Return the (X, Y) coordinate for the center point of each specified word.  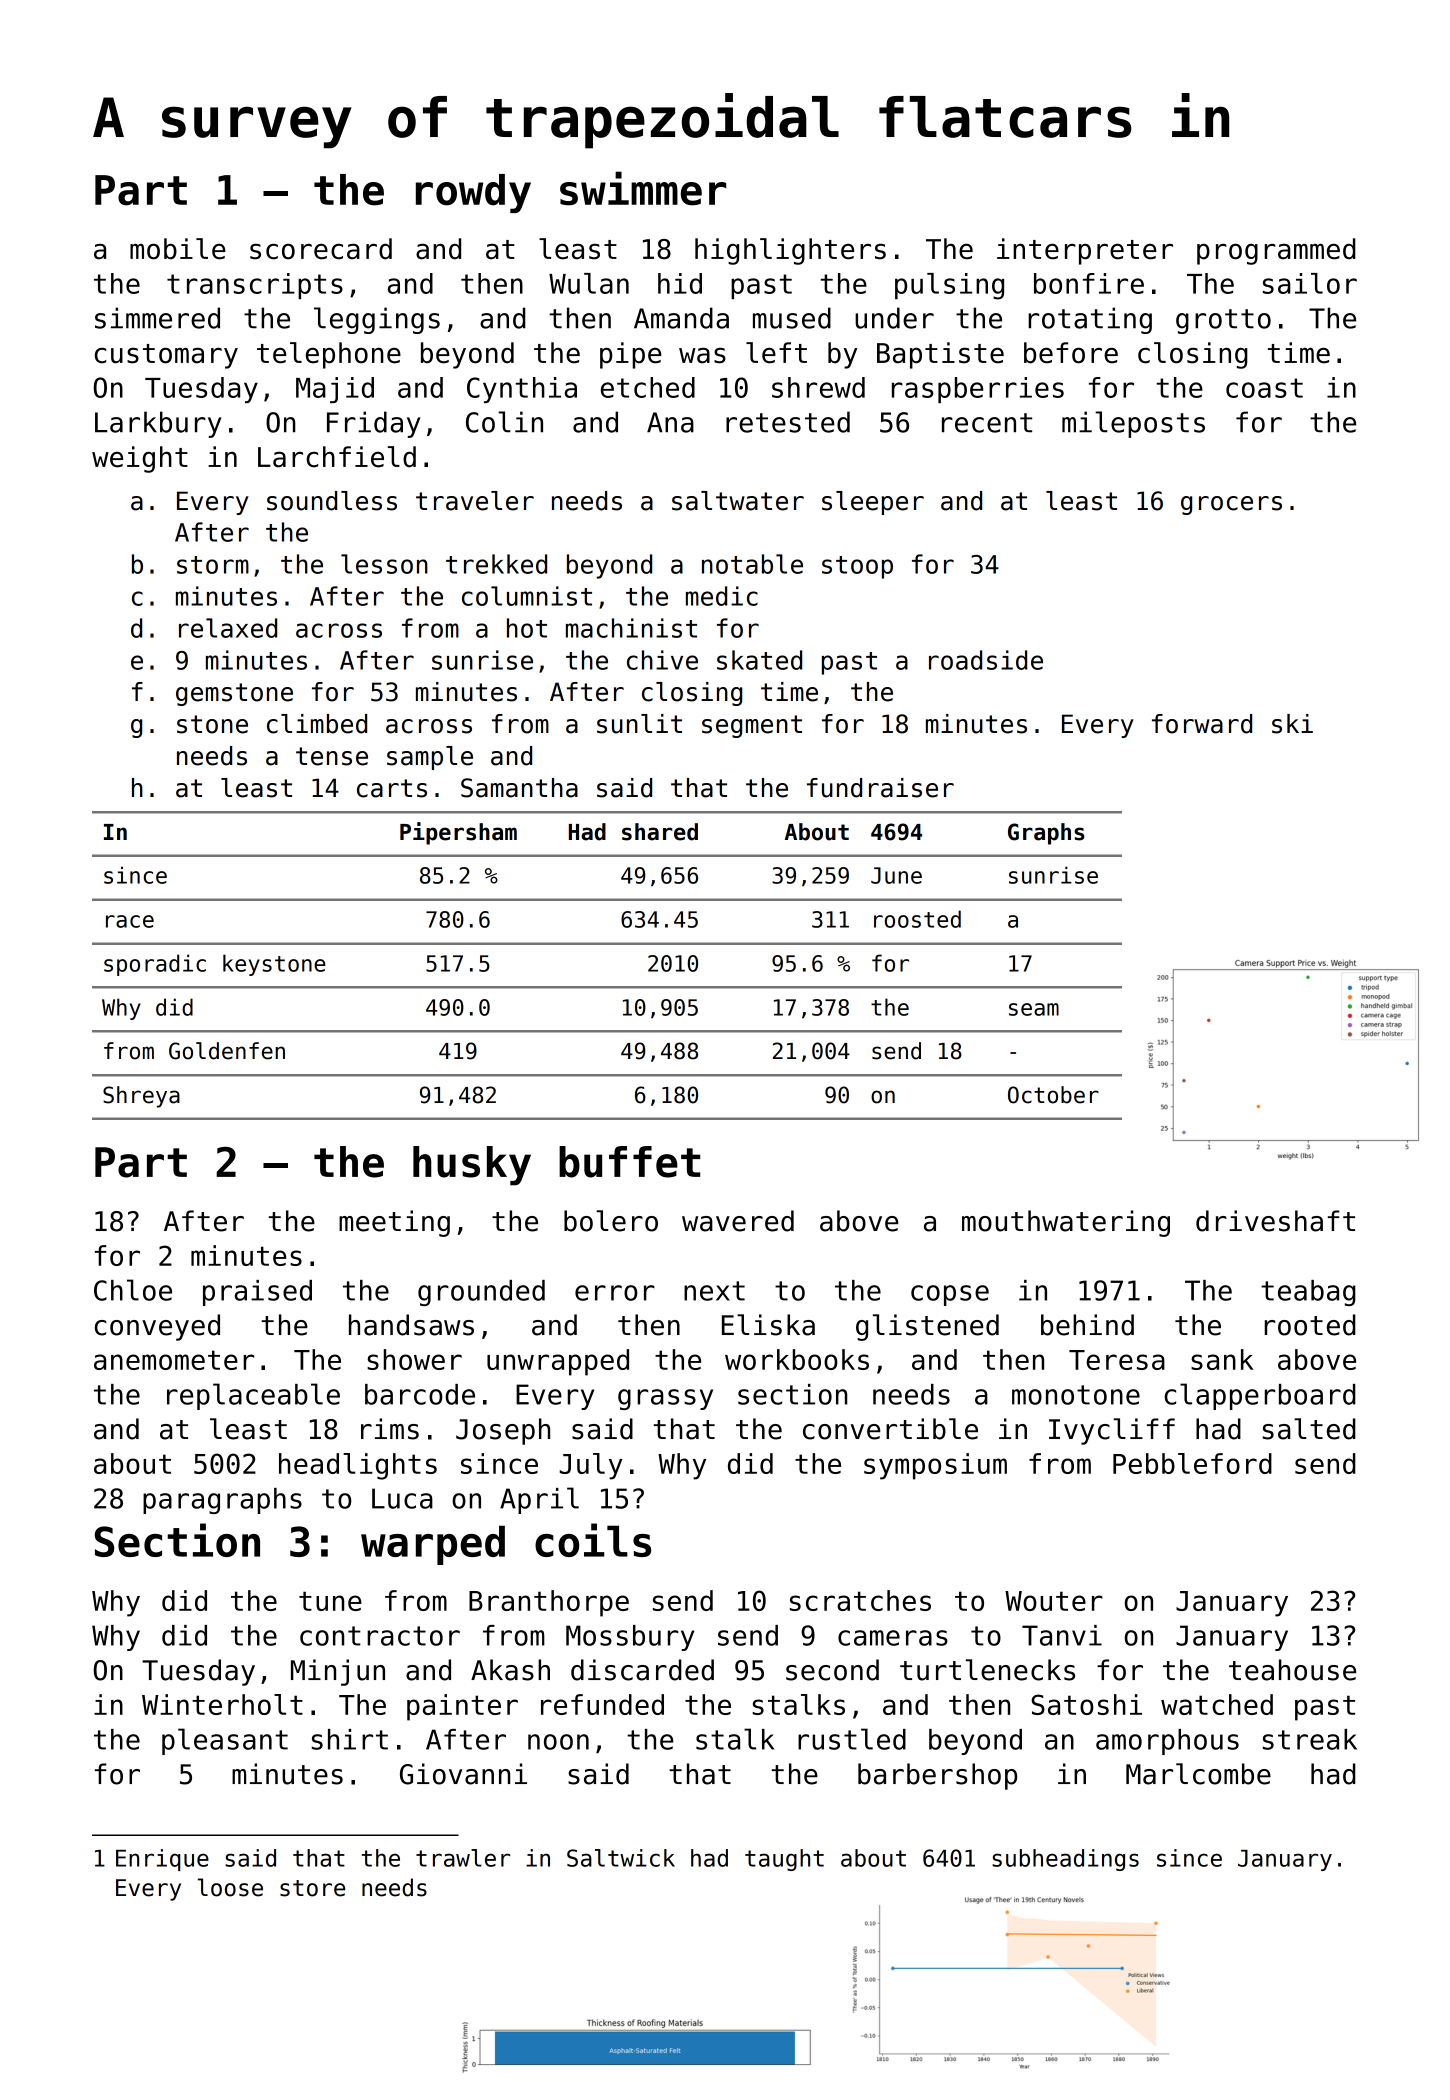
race (130, 921)
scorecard (321, 249)
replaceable (253, 1396)
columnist (527, 596)
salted (1309, 1429)
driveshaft (1275, 1221)
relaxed (228, 628)
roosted (917, 919)
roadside (986, 660)
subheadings (1065, 1860)
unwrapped (558, 1362)
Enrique (162, 1860)
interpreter (1085, 251)
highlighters (790, 251)
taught (784, 1860)
